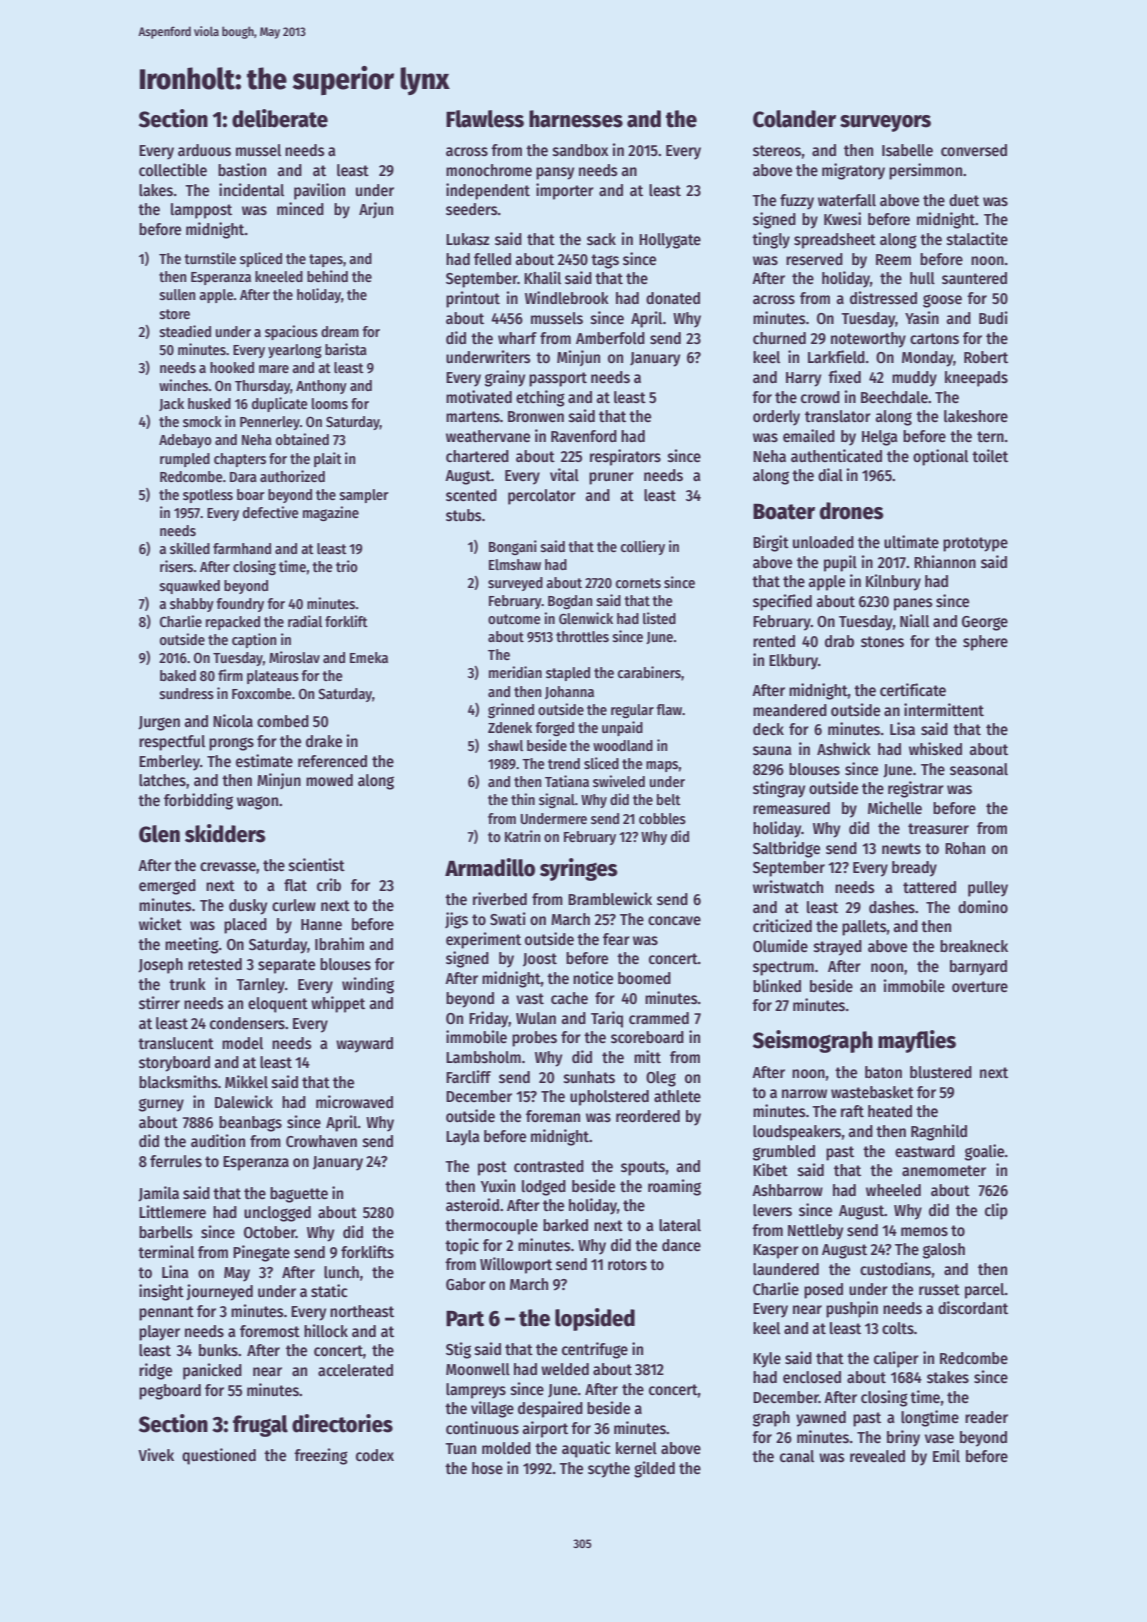 The height and width of the page is (1622, 1147). What do you see at coordinates (975, 544) in the page?
I see `prototype` at bounding box center [975, 544].
